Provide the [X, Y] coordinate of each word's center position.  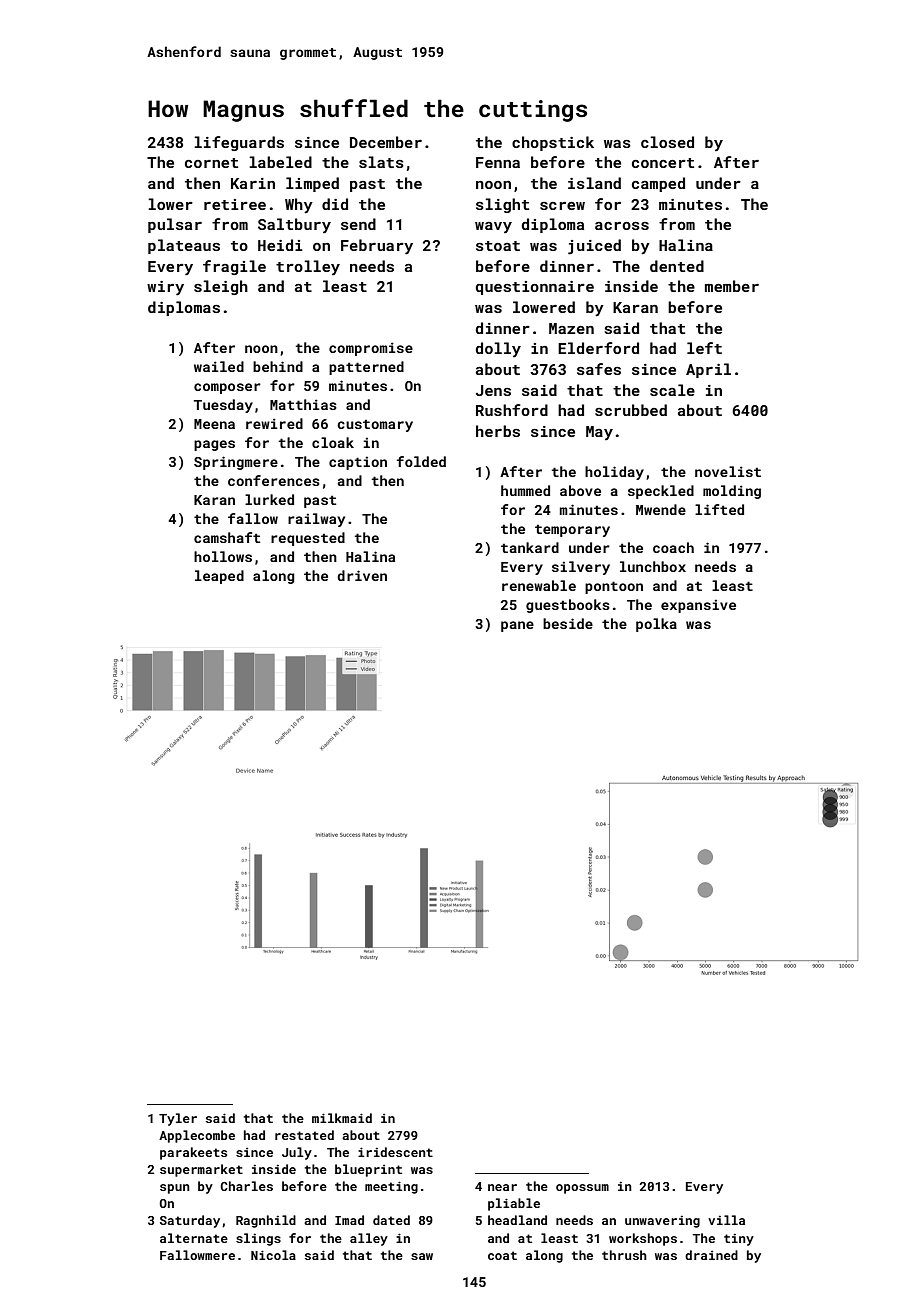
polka [656, 625]
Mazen [571, 328]
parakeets [193, 1153]
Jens [493, 390]
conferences [274, 480]
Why [299, 206]
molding [732, 492]
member [732, 286]
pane [517, 626]
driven [362, 575]
